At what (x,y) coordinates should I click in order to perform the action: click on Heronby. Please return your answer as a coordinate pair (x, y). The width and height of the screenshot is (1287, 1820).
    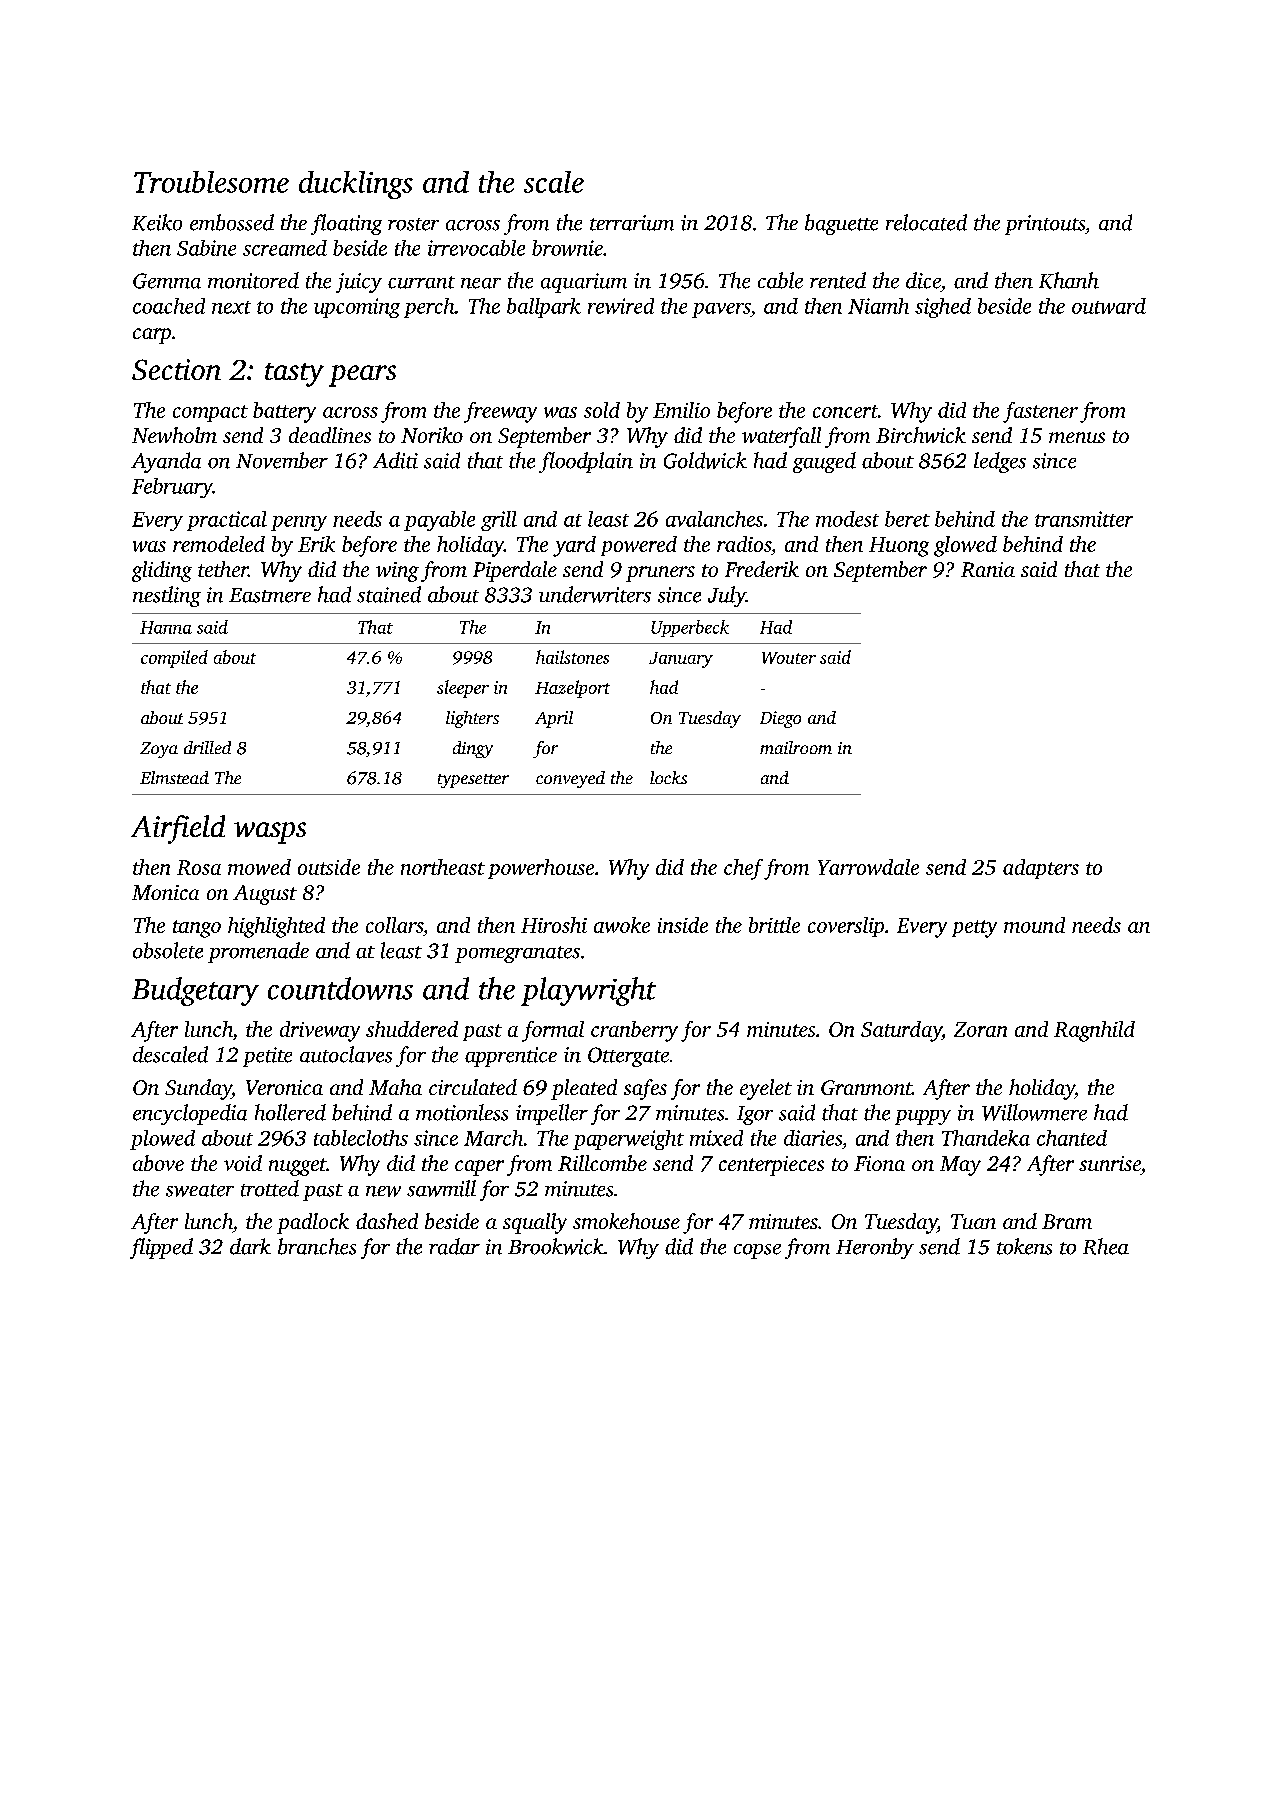
    Looking at the image, I should click on (875, 1248).
